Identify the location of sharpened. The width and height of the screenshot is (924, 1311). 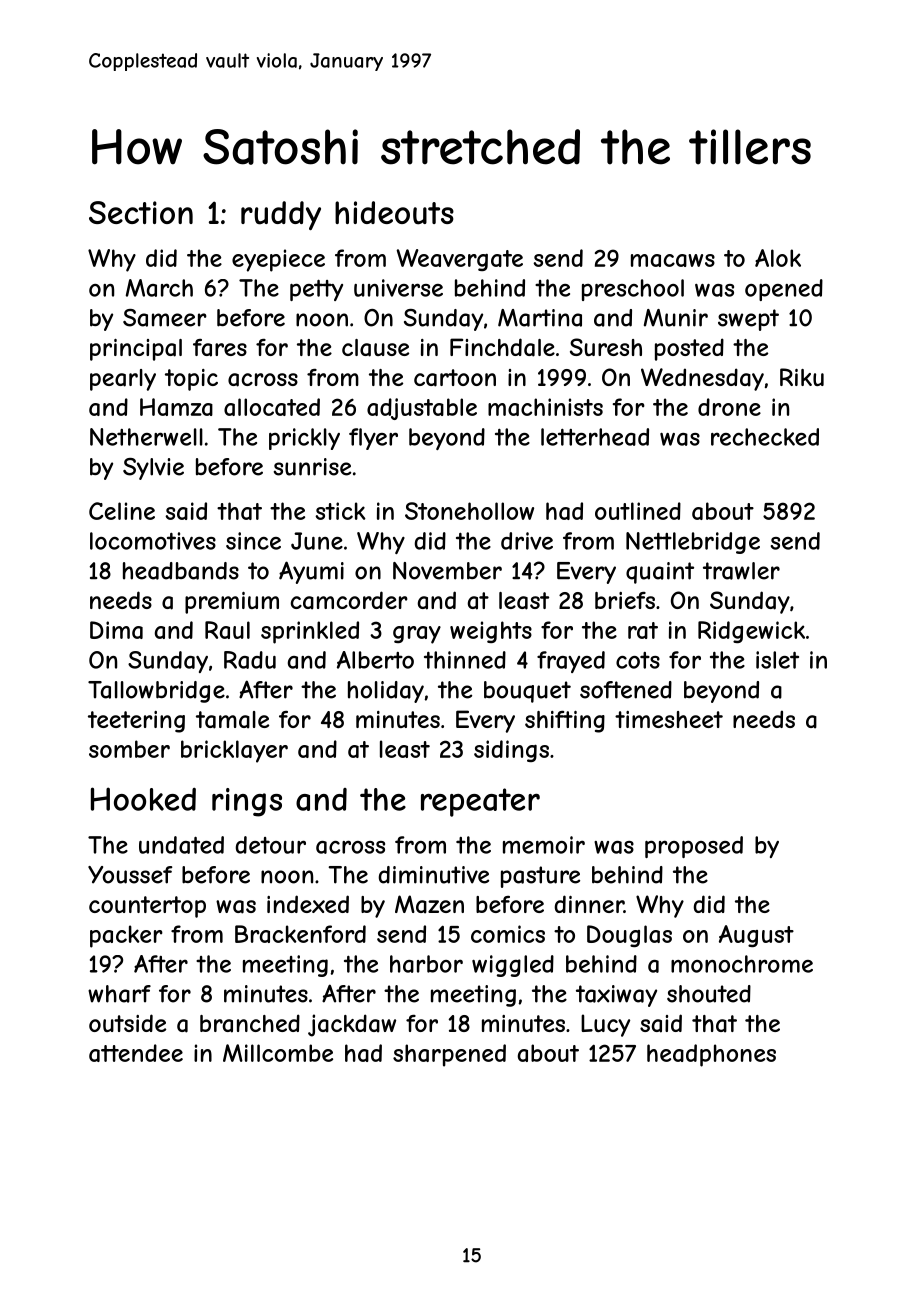
(449, 1055).
